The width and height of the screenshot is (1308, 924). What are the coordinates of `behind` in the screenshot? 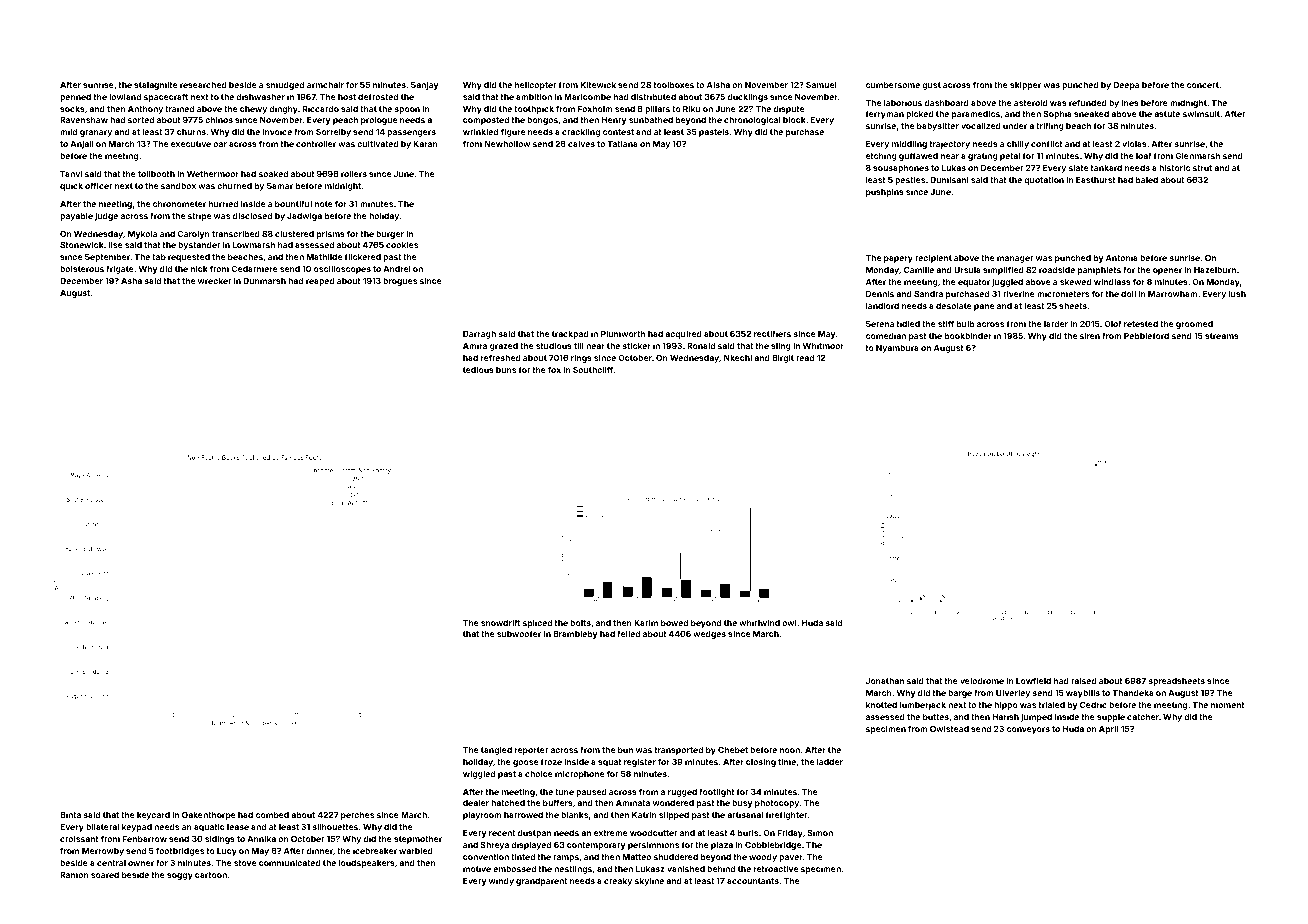 It's located at (721, 868).
